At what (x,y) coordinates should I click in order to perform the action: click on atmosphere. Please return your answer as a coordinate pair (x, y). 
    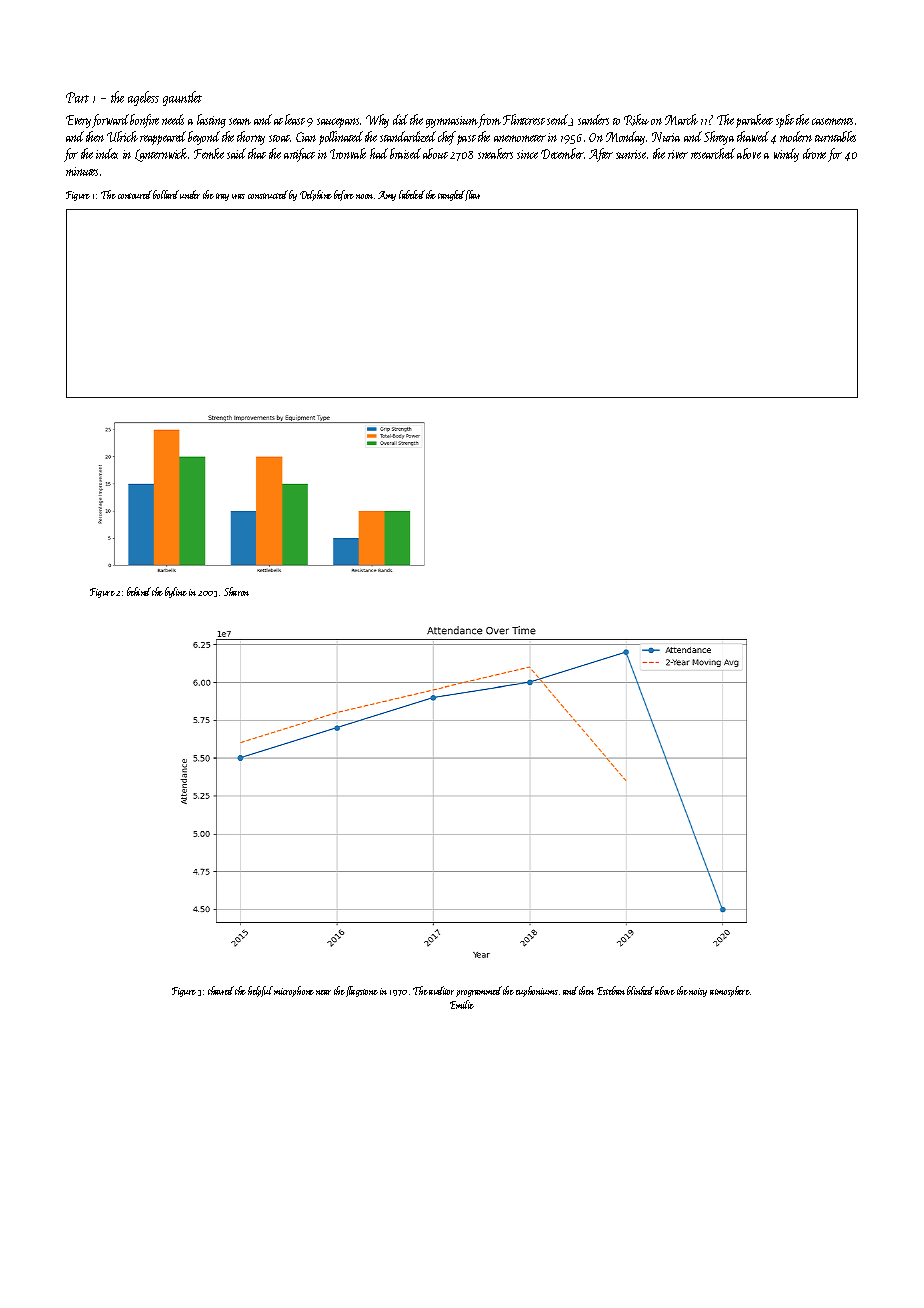
    Looking at the image, I should click on (730, 991).
